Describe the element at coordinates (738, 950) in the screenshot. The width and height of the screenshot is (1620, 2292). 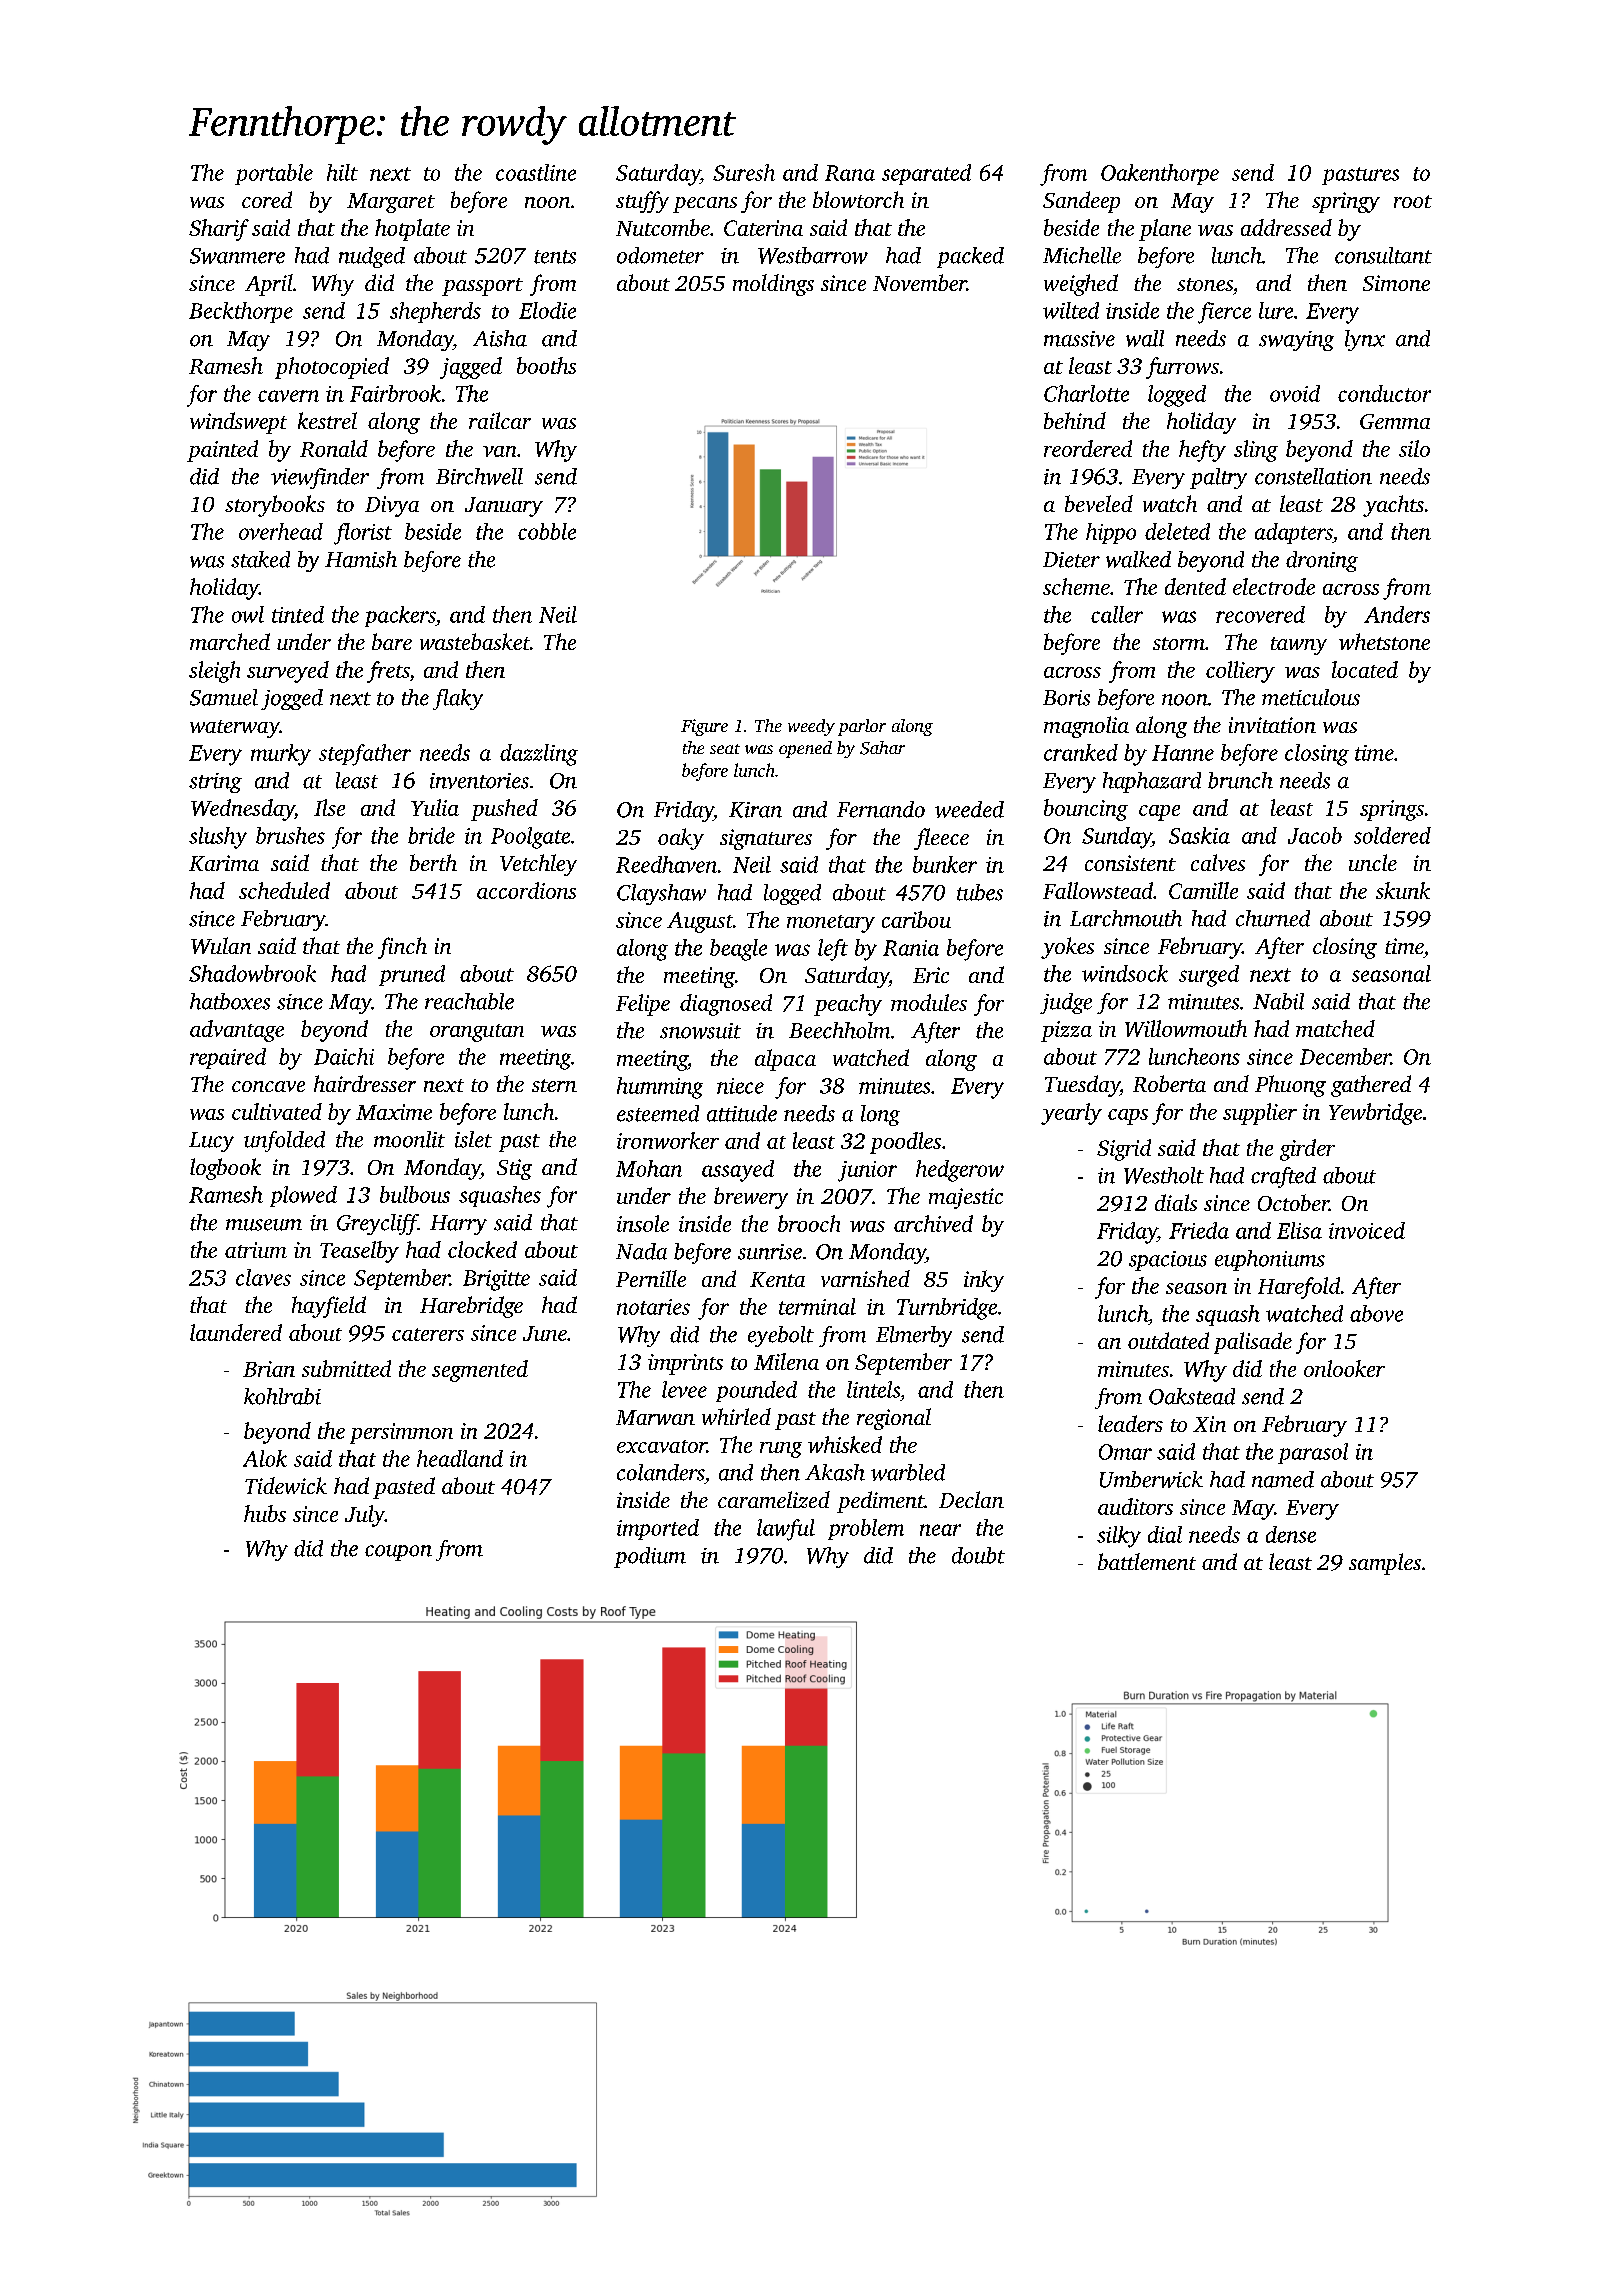
I see `beagle` at that location.
